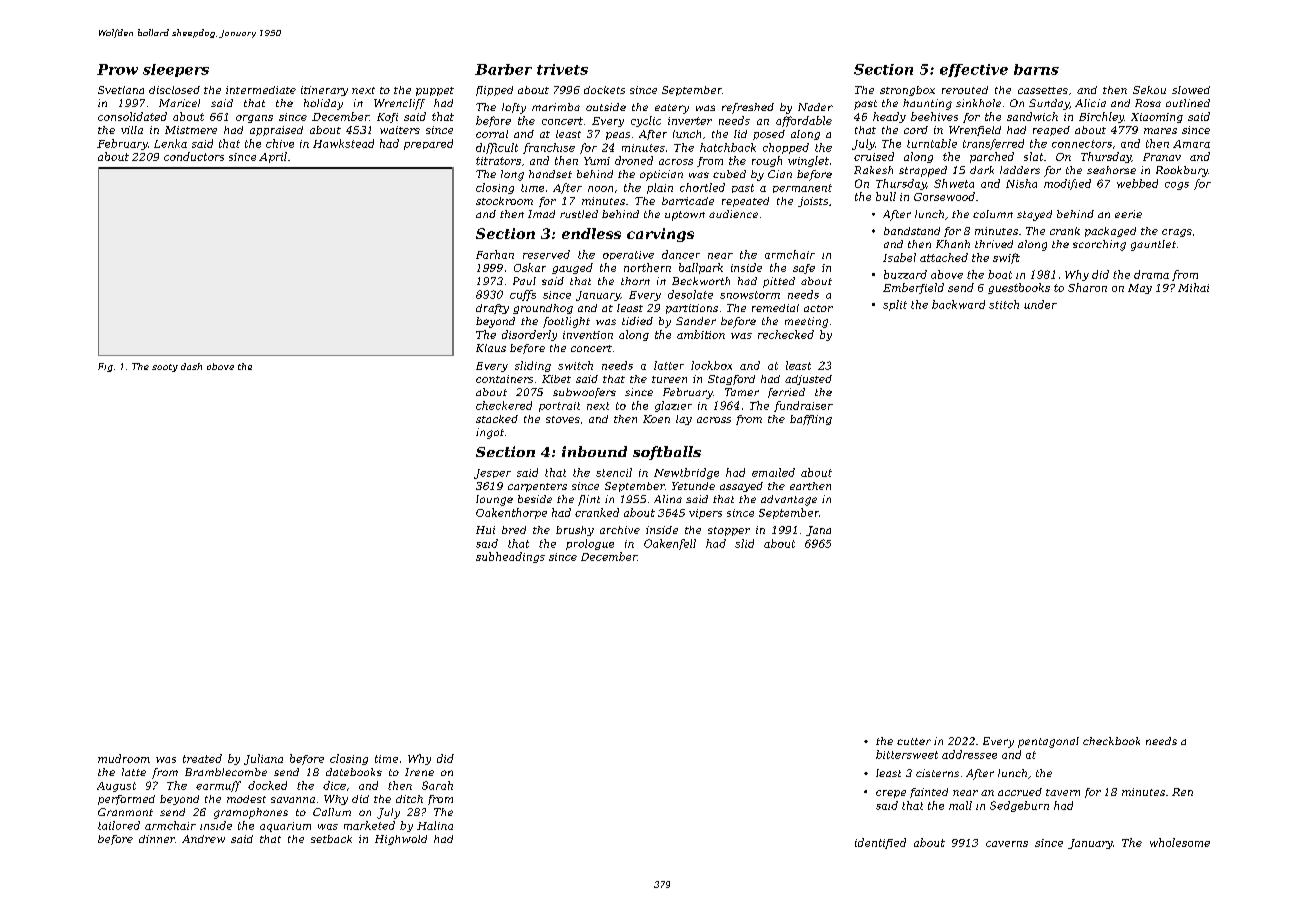 The image size is (1308, 924). What do you see at coordinates (514, 530) in the screenshot?
I see `bred` at bounding box center [514, 530].
